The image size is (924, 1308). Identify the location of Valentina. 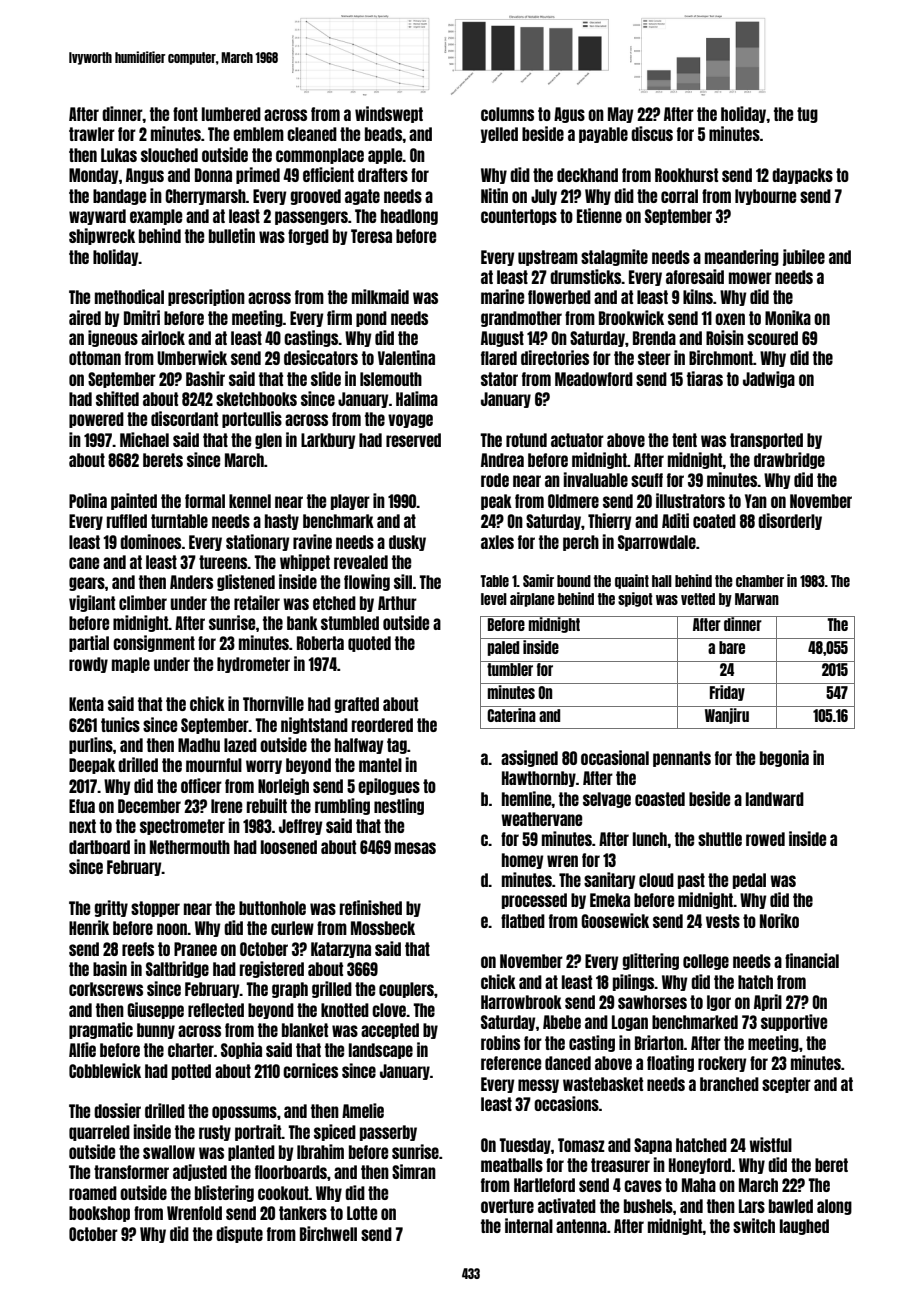
(406, 357).
